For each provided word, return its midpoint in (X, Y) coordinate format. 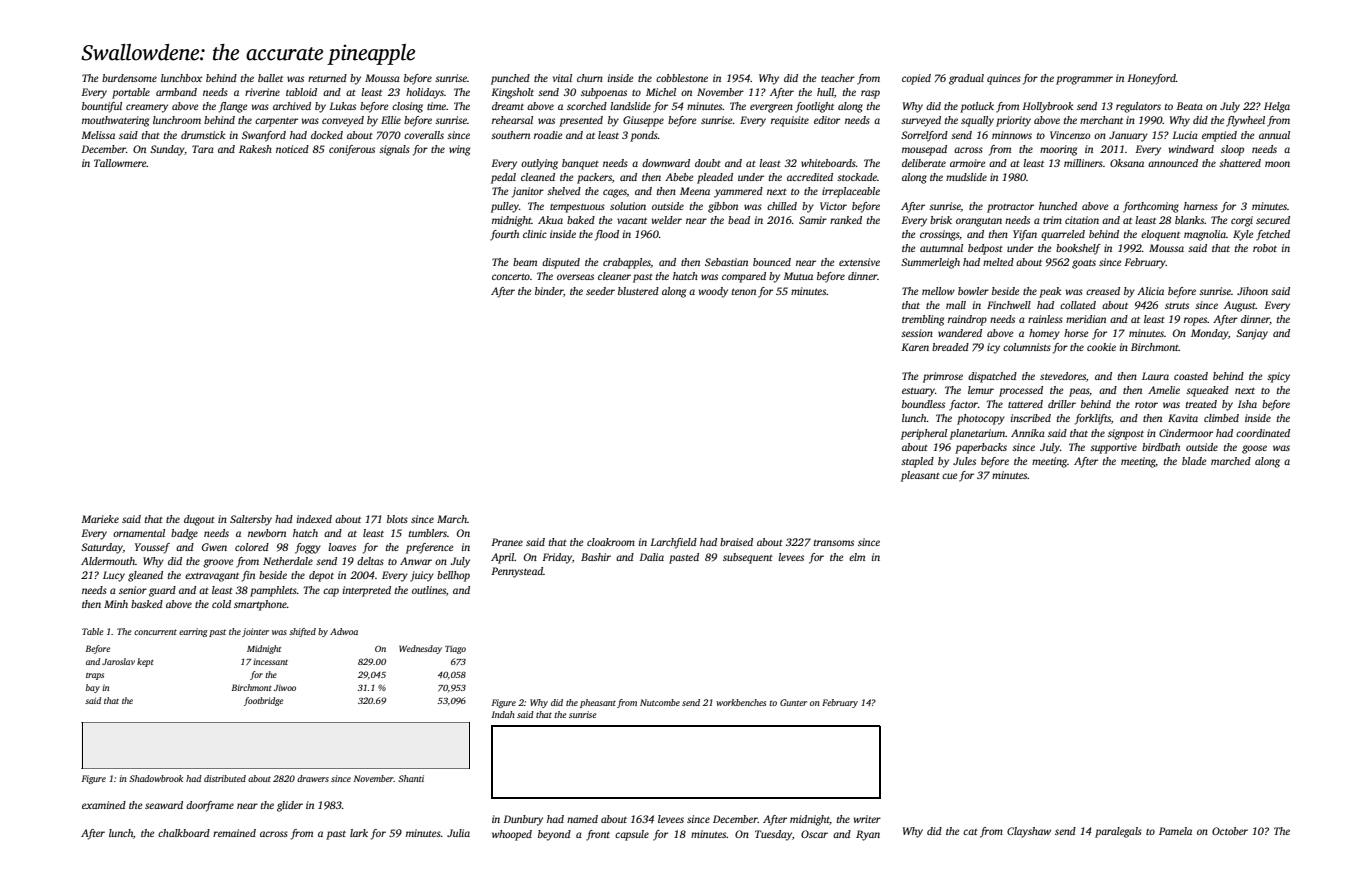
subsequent (748, 558)
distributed (225, 778)
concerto (511, 276)
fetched (1273, 235)
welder (666, 220)
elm (857, 557)
